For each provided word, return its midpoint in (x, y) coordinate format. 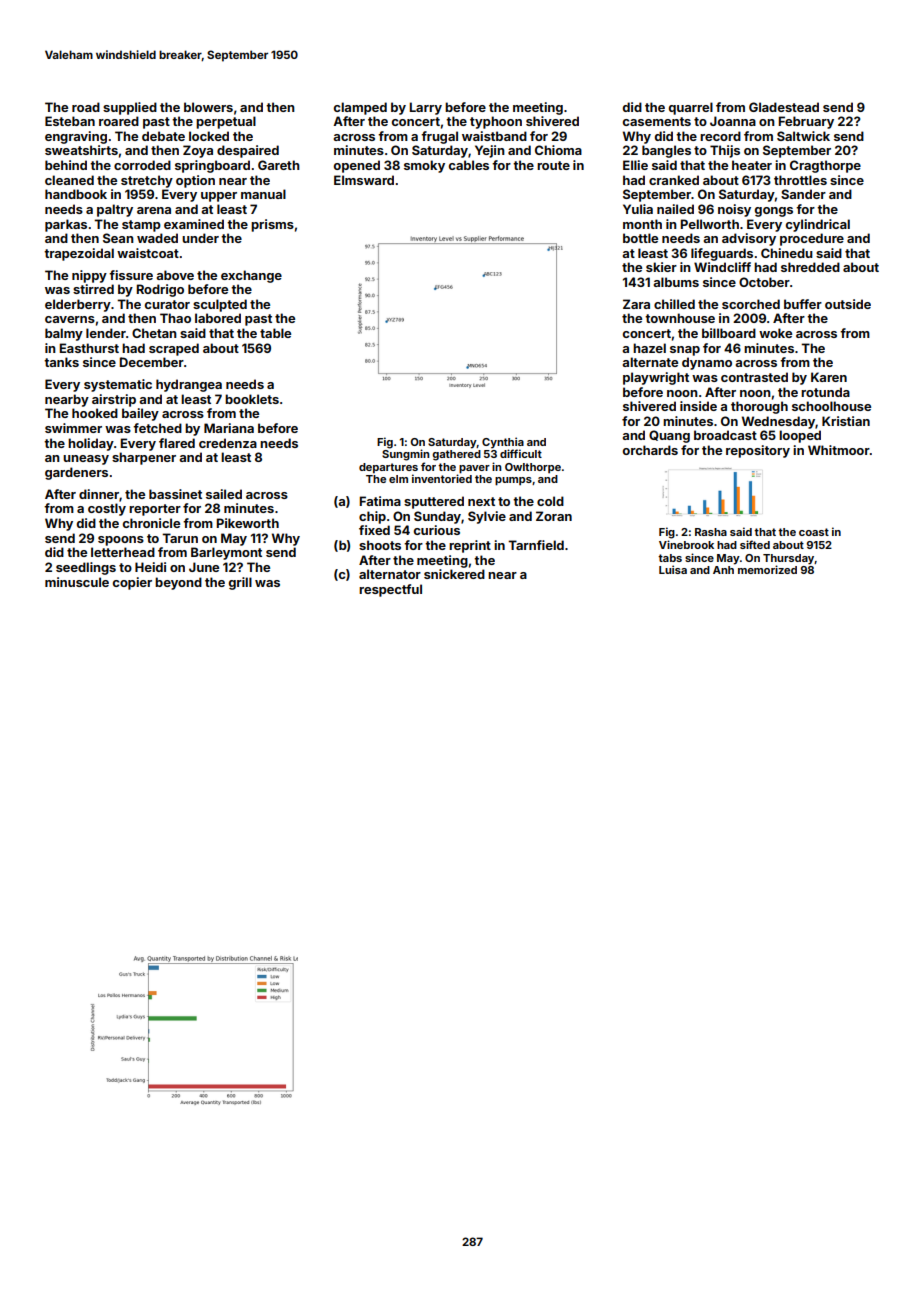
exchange (251, 276)
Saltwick (803, 136)
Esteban (70, 121)
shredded (810, 267)
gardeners (76, 473)
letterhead (123, 552)
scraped (174, 349)
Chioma (558, 150)
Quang (669, 436)
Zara (636, 304)
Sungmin (405, 455)
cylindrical (818, 225)
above (175, 275)
